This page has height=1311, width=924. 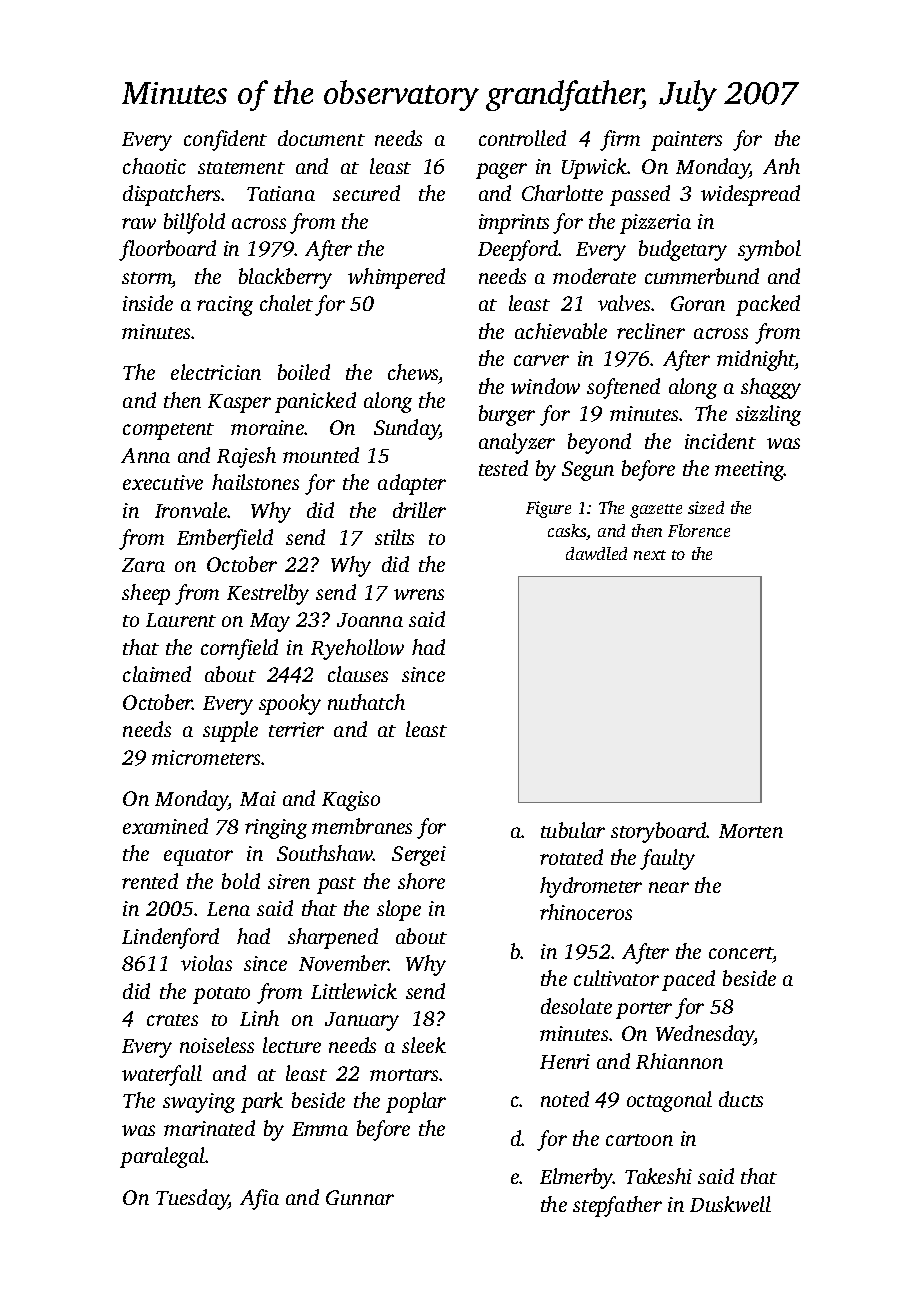 What do you see at coordinates (146, 594) in the page?
I see `sheep` at bounding box center [146, 594].
